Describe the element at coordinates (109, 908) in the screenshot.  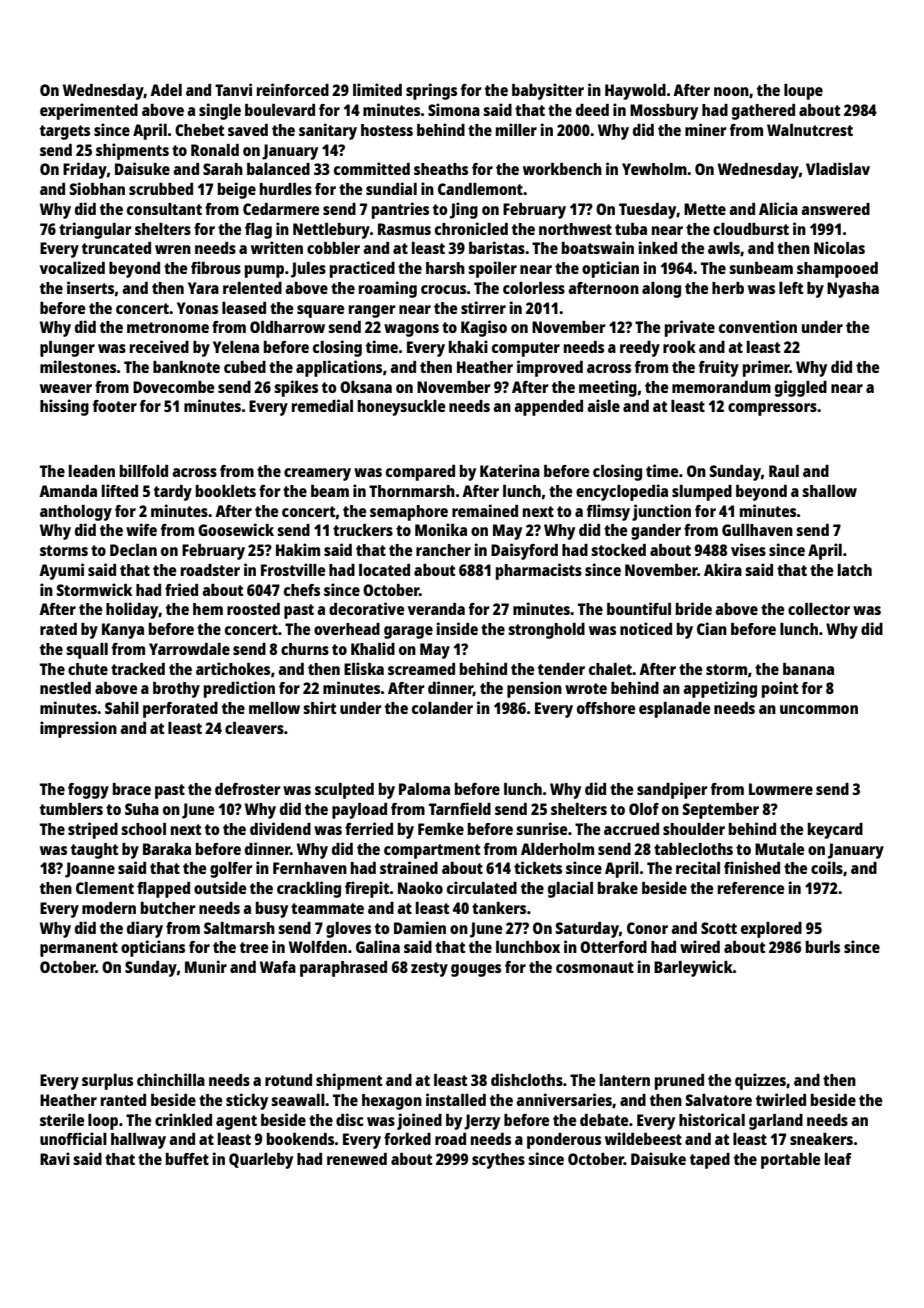
I see `modern` at that location.
